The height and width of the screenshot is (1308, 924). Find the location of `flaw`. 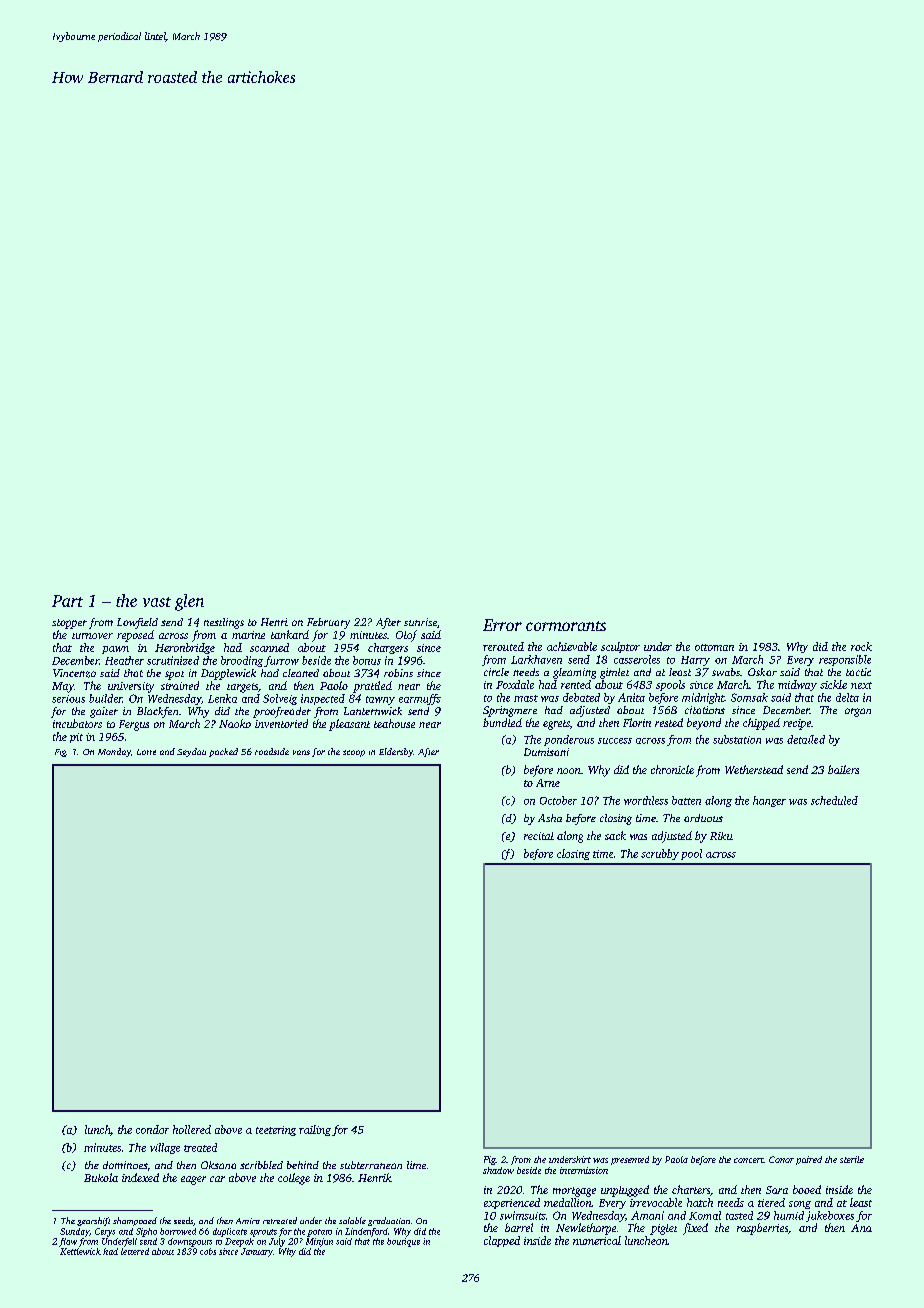

flaw is located at coordinates (68, 1242).
